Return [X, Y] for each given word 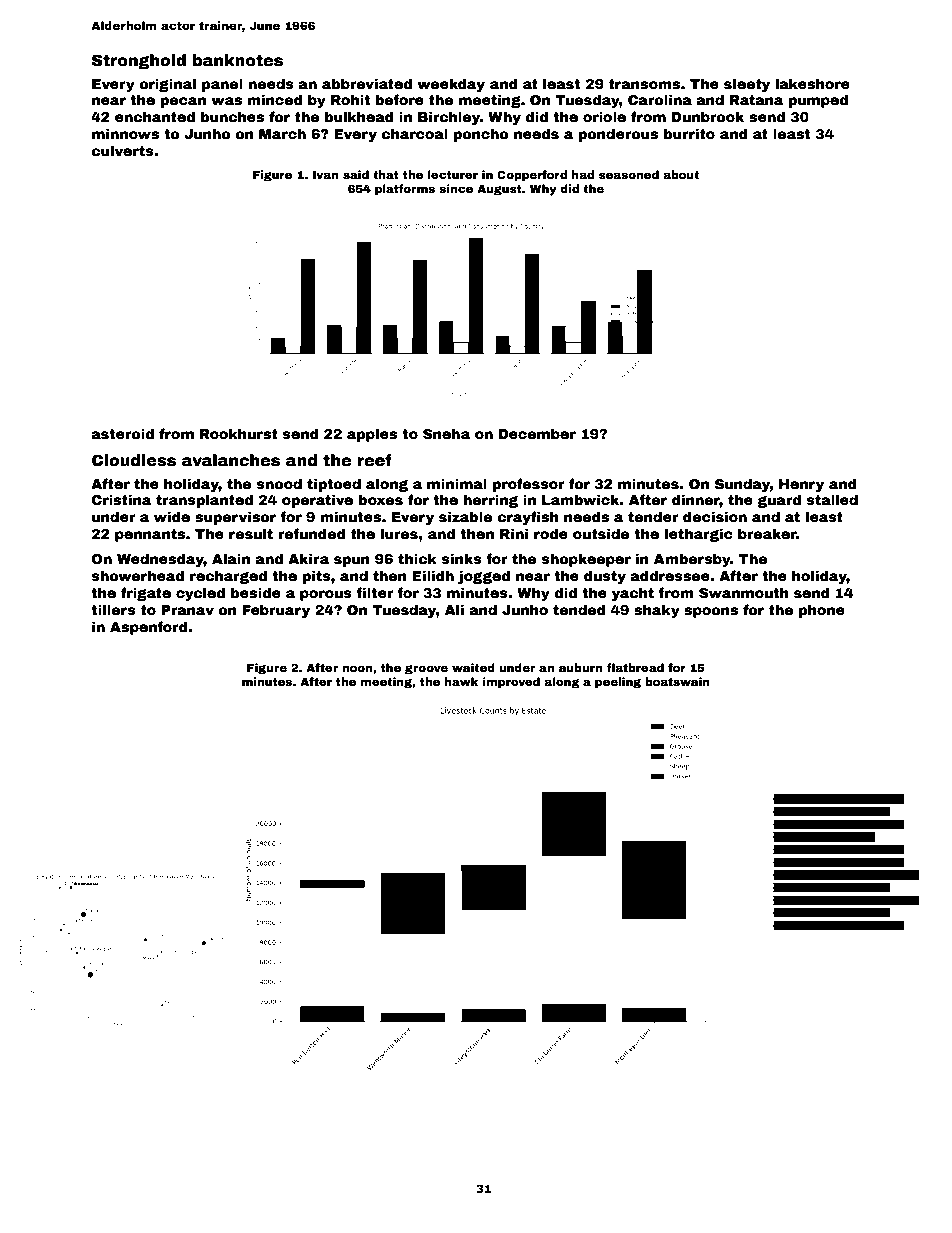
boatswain [677, 681]
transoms [644, 84]
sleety [747, 85]
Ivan [326, 175]
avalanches [231, 460]
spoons [711, 612]
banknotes [238, 60]
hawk [461, 681]
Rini [514, 533]
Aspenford [149, 628]
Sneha [446, 433]
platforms [405, 190]
